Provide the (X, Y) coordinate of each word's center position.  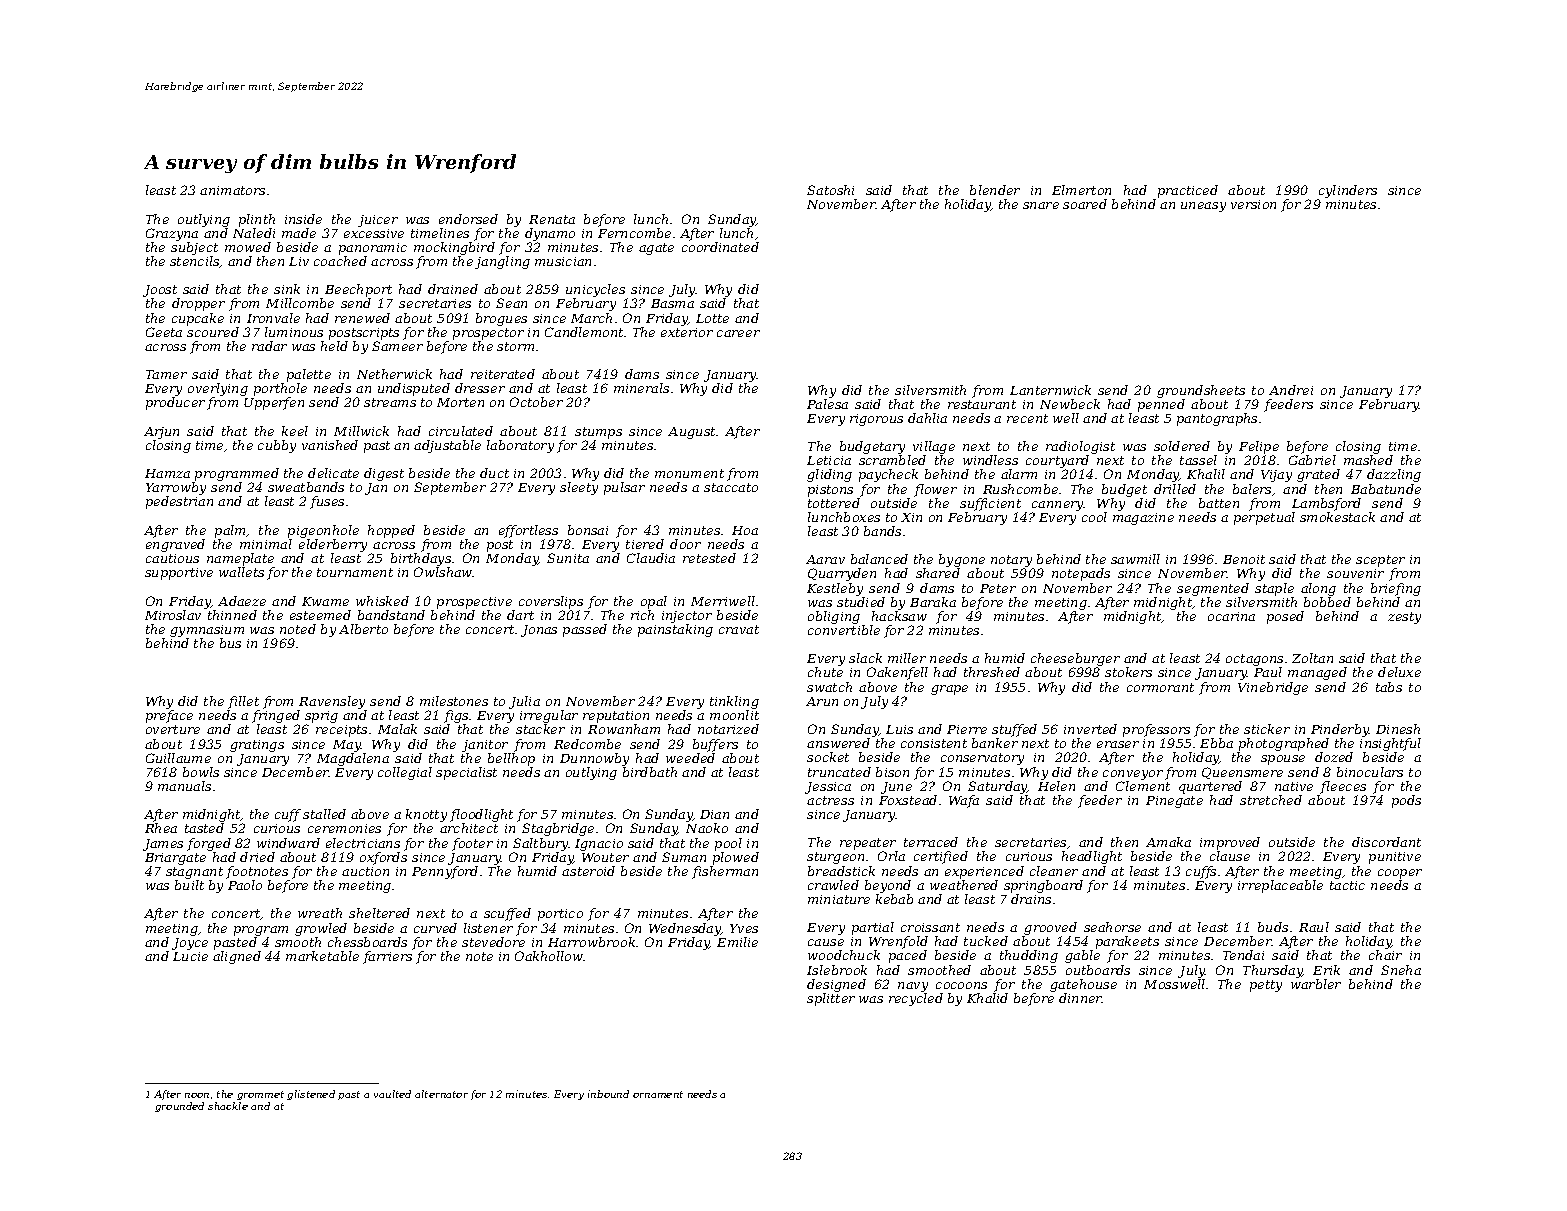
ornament (658, 1094)
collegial (405, 773)
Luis (899, 729)
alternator (441, 1094)
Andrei (1291, 390)
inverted (1090, 729)
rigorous (876, 420)
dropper (198, 304)
